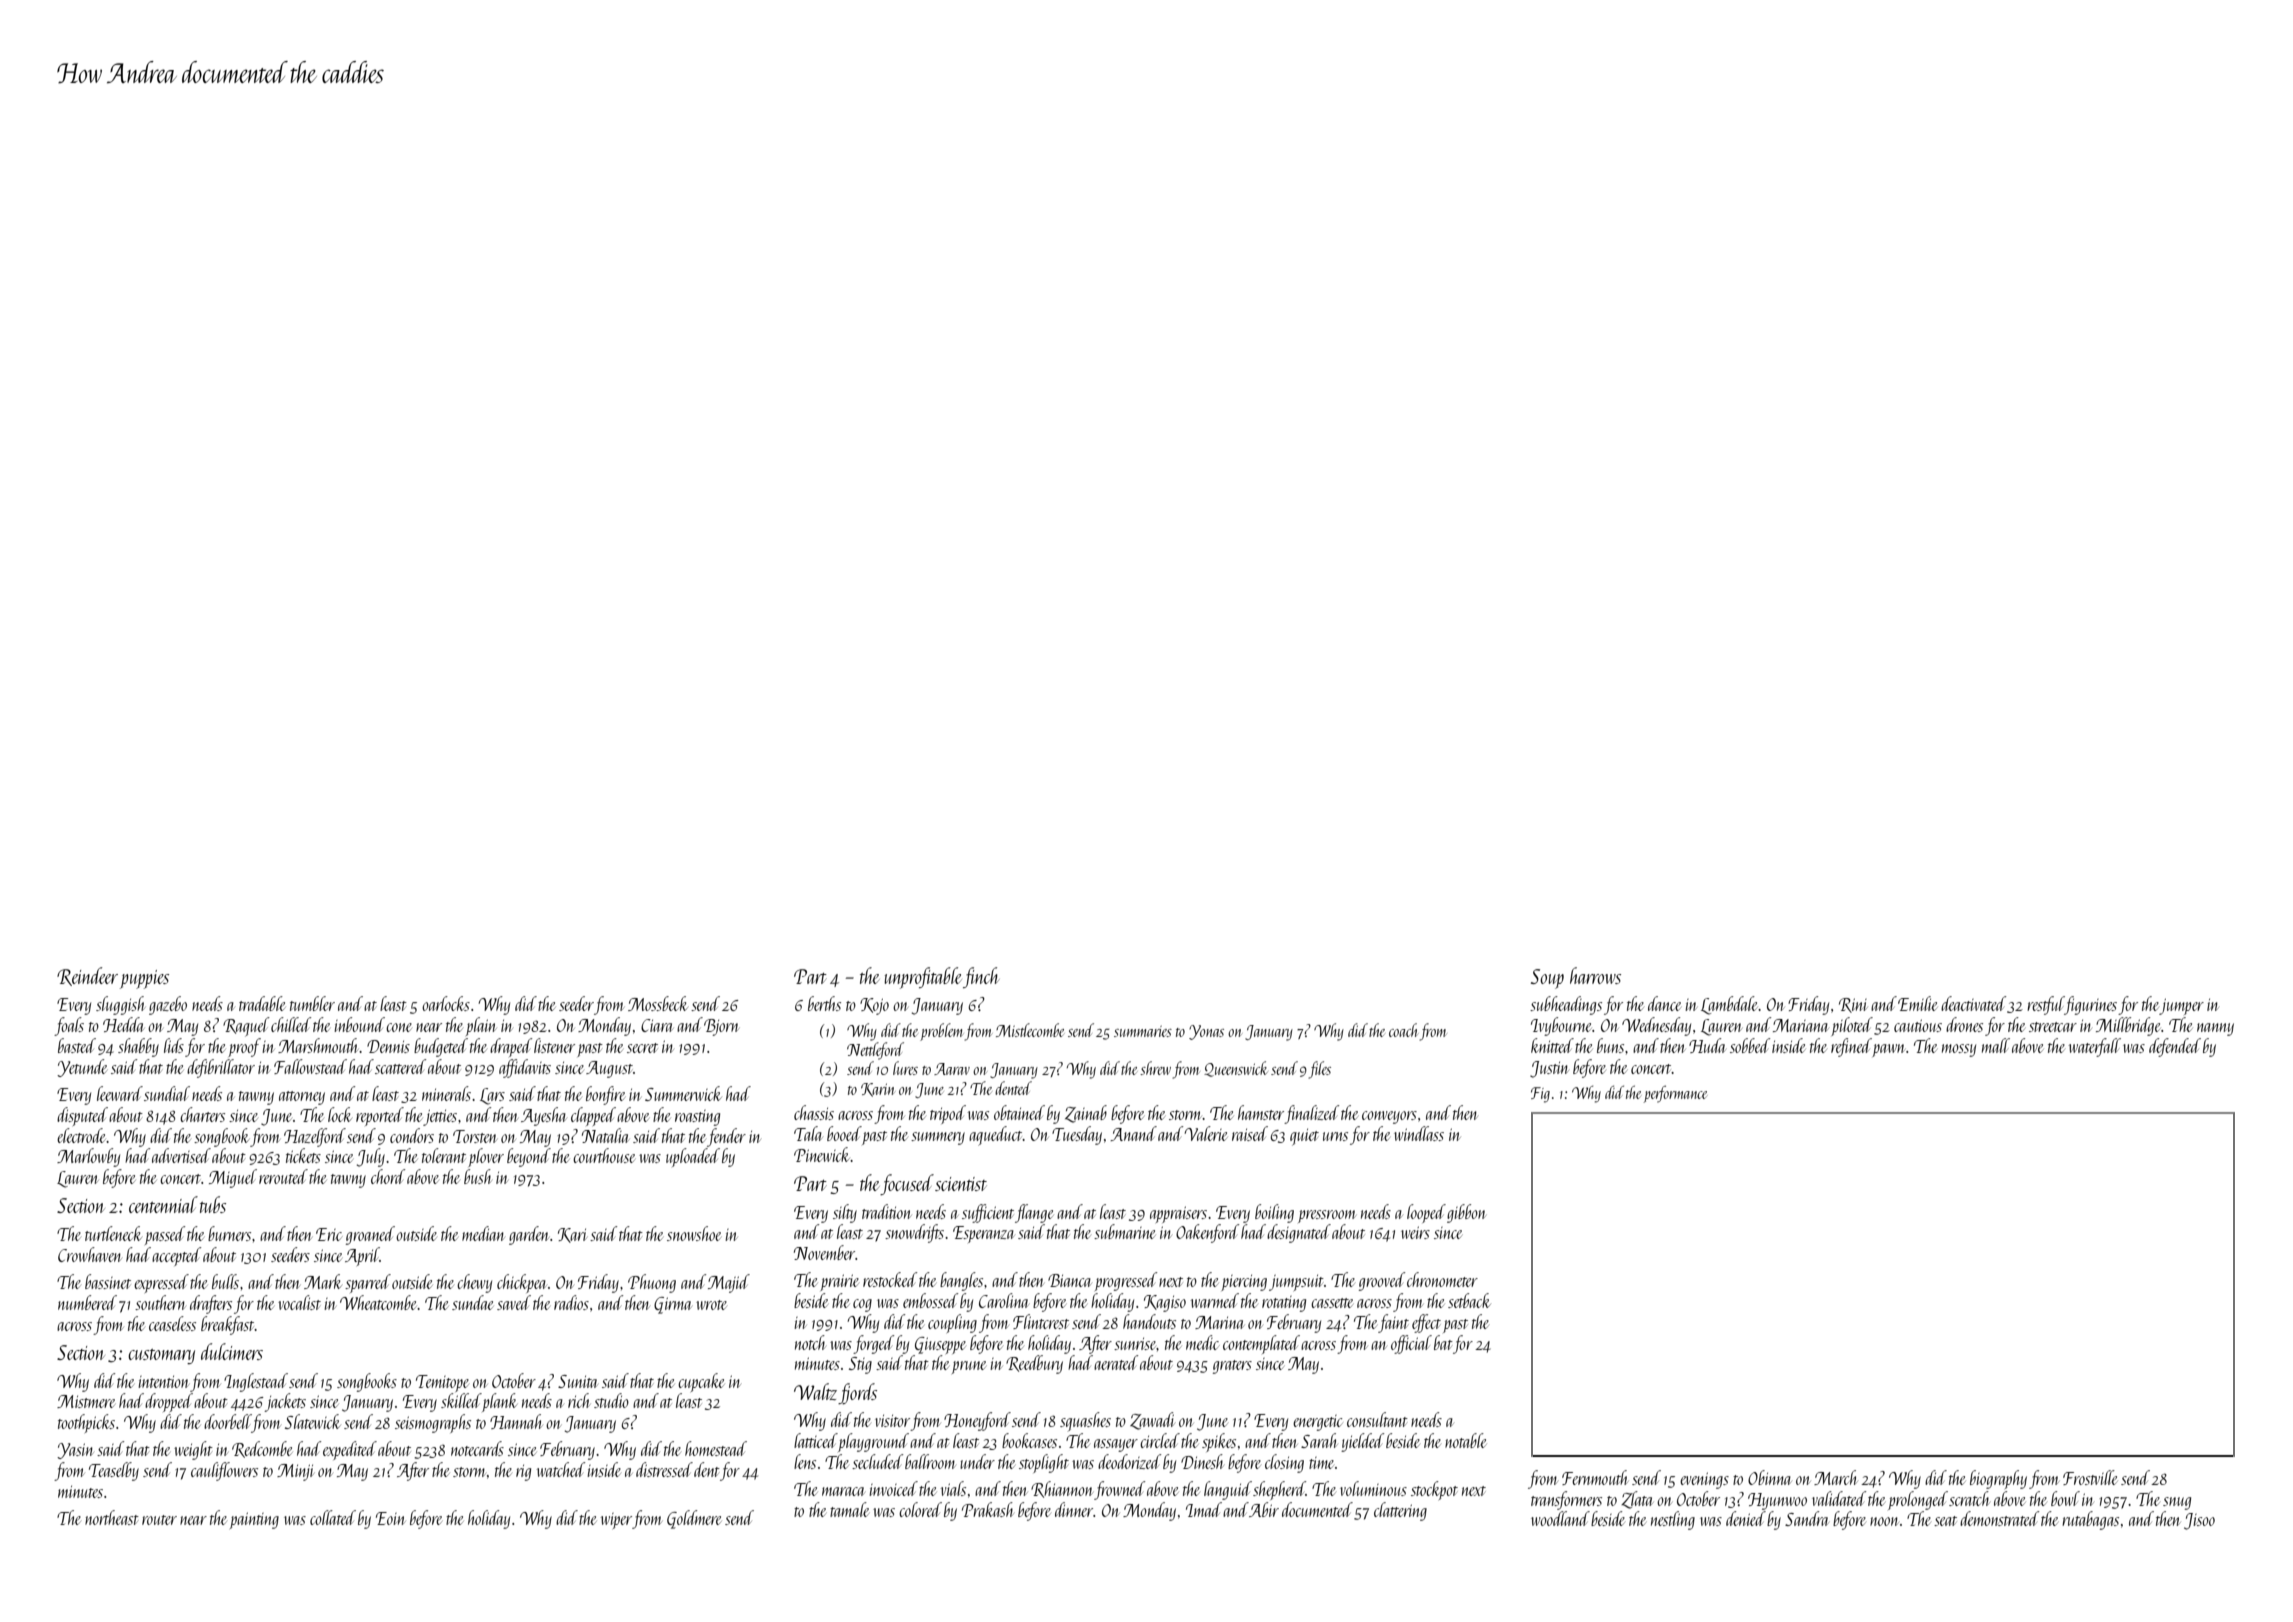  I want to click on unprofitable, so click(923, 978).
